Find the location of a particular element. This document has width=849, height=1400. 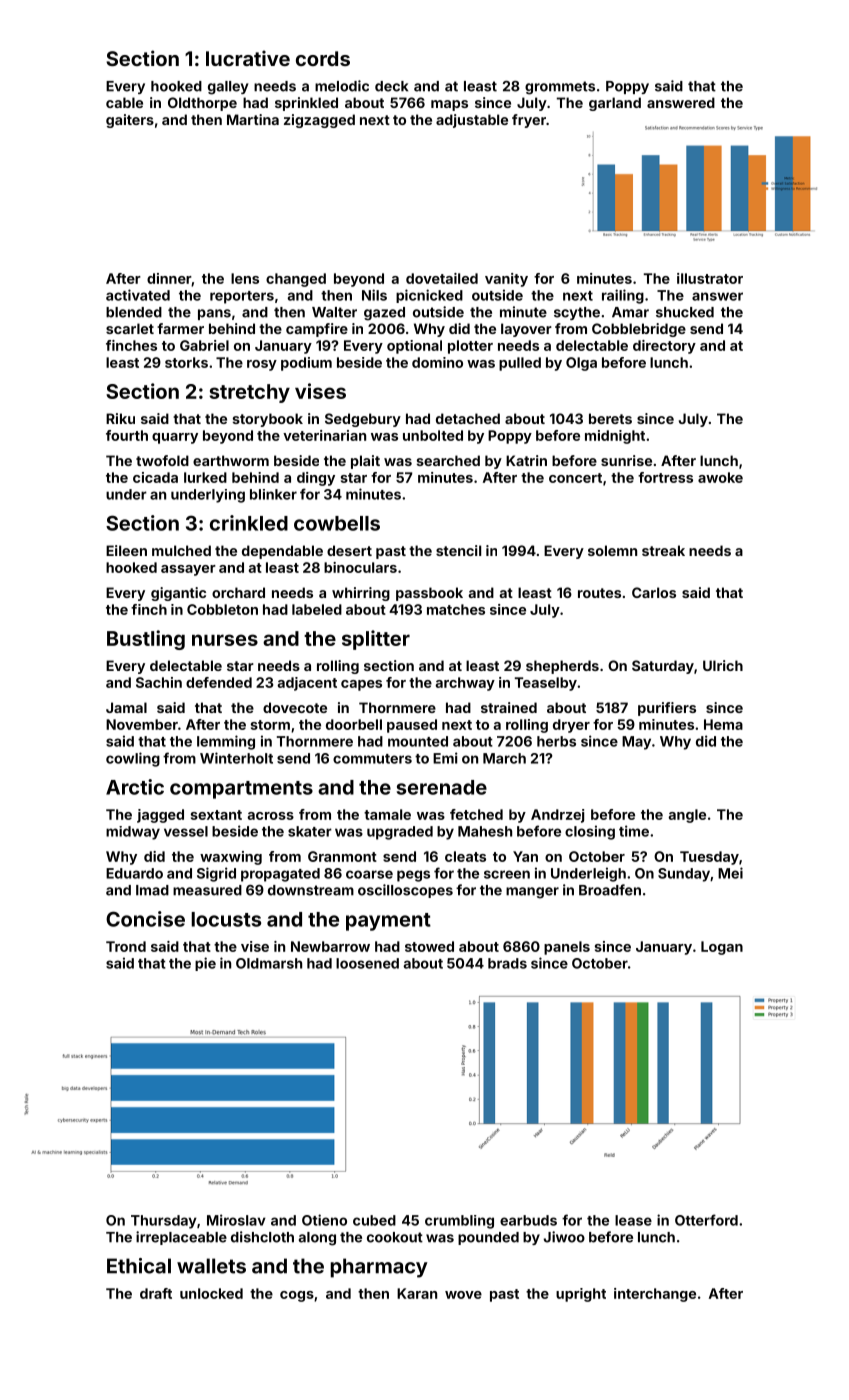

gazed is located at coordinates (384, 314).
